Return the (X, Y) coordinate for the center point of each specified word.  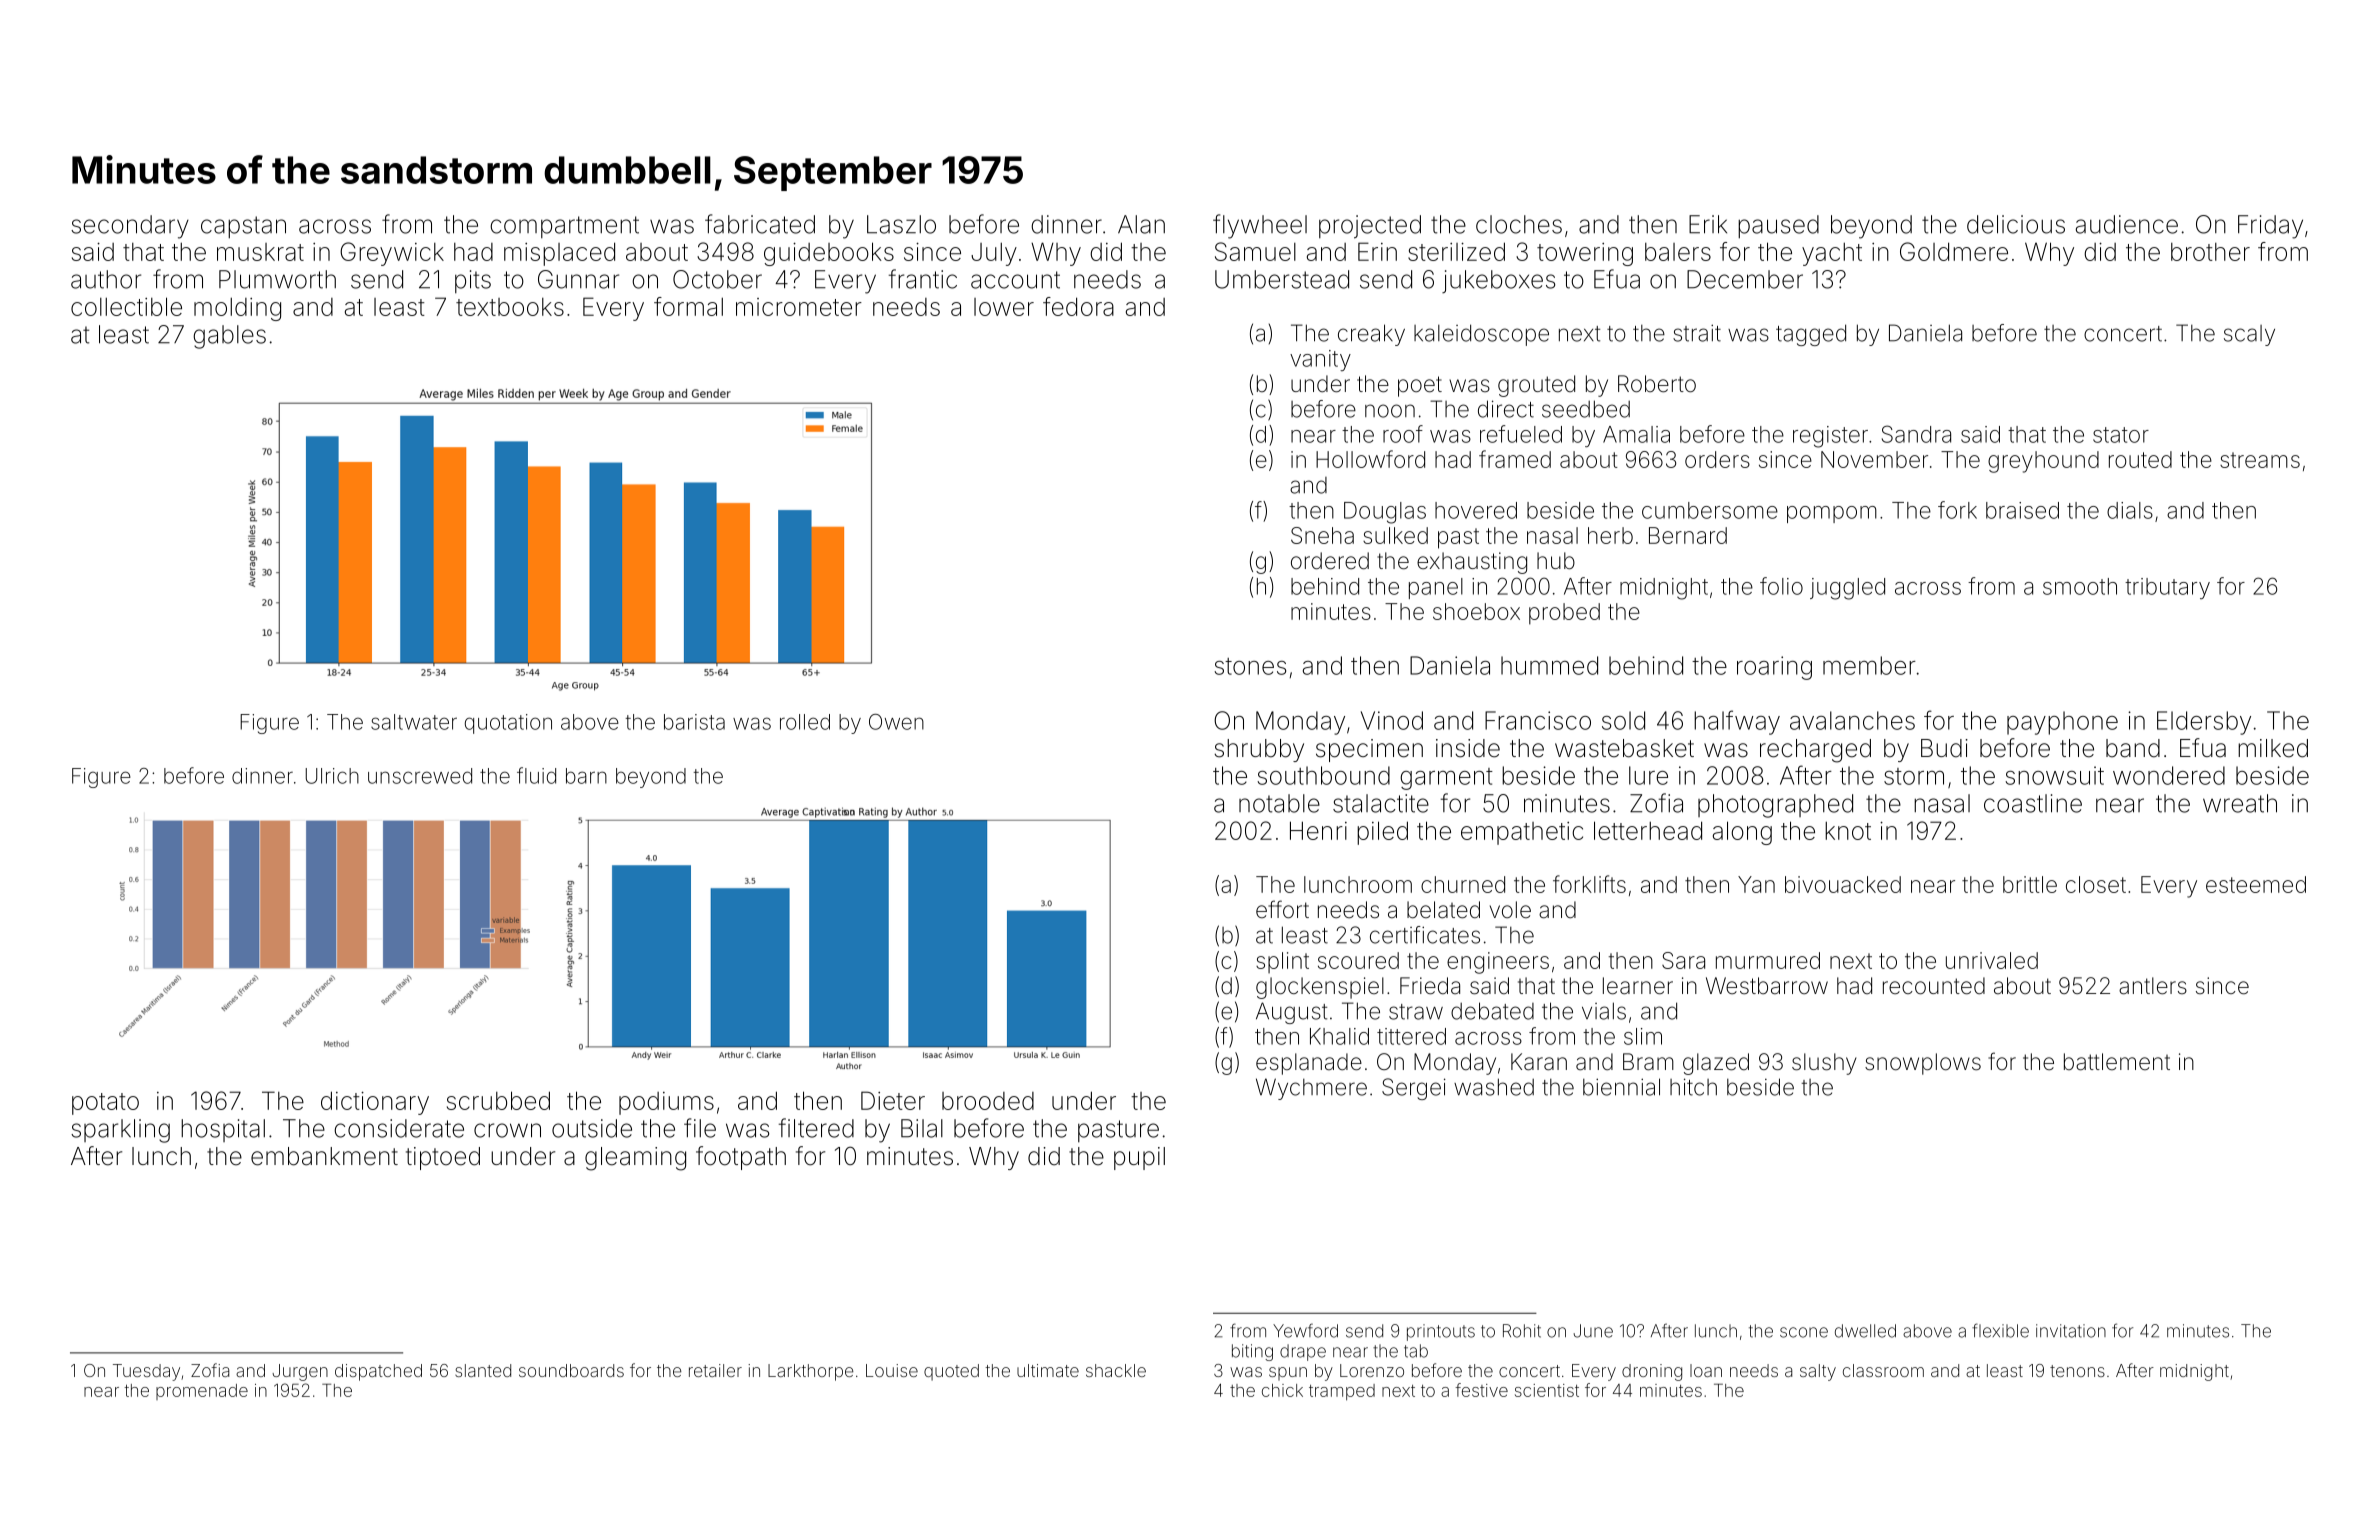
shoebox (1476, 611)
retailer (715, 1370)
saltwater (414, 722)
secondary (130, 227)
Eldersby (2204, 723)
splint (1282, 962)
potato (105, 1104)
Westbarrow (1767, 986)
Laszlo (901, 224)
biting (1252, 1352)
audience (2127, 224)
